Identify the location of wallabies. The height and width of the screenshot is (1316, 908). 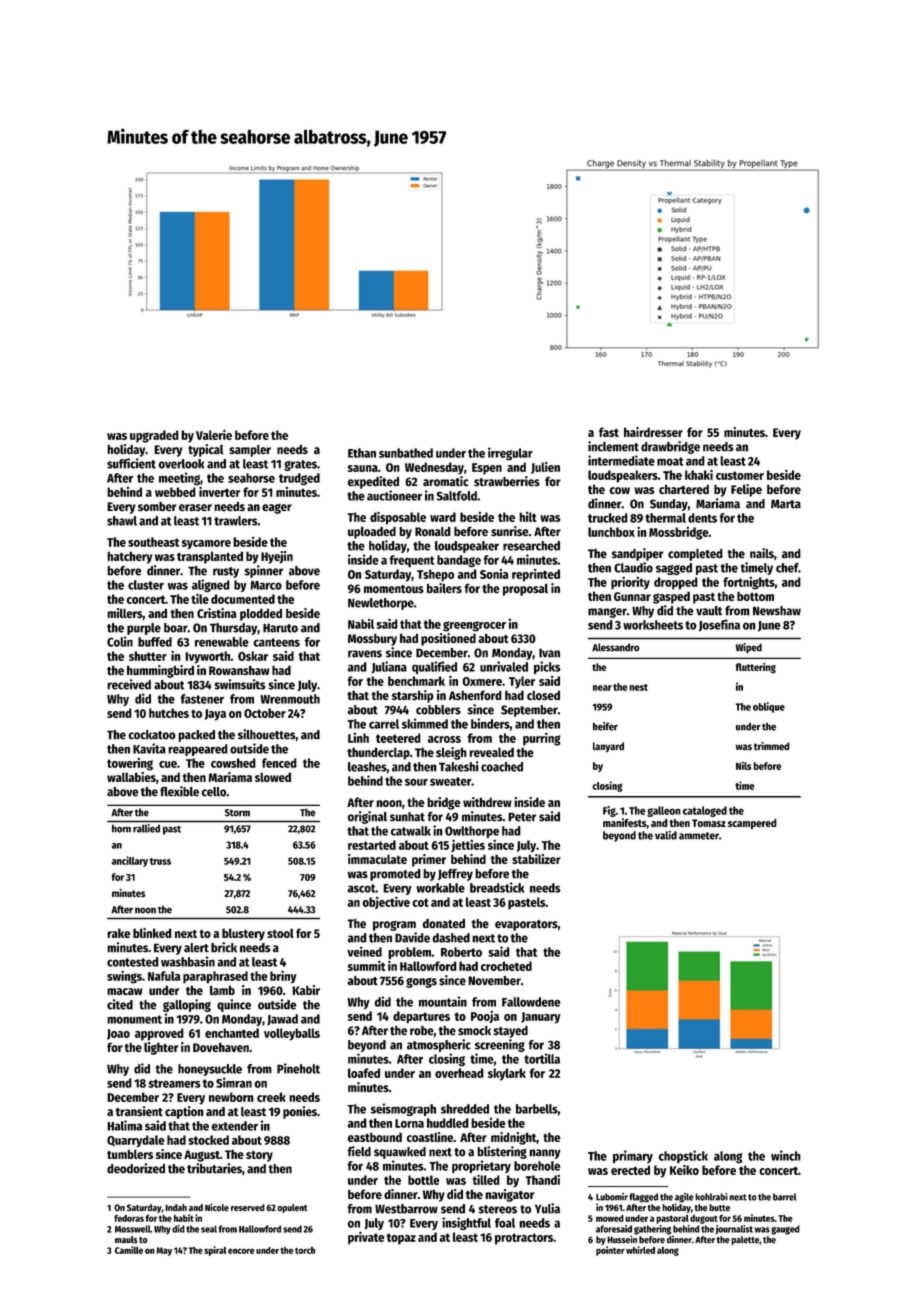
(131, 777).
